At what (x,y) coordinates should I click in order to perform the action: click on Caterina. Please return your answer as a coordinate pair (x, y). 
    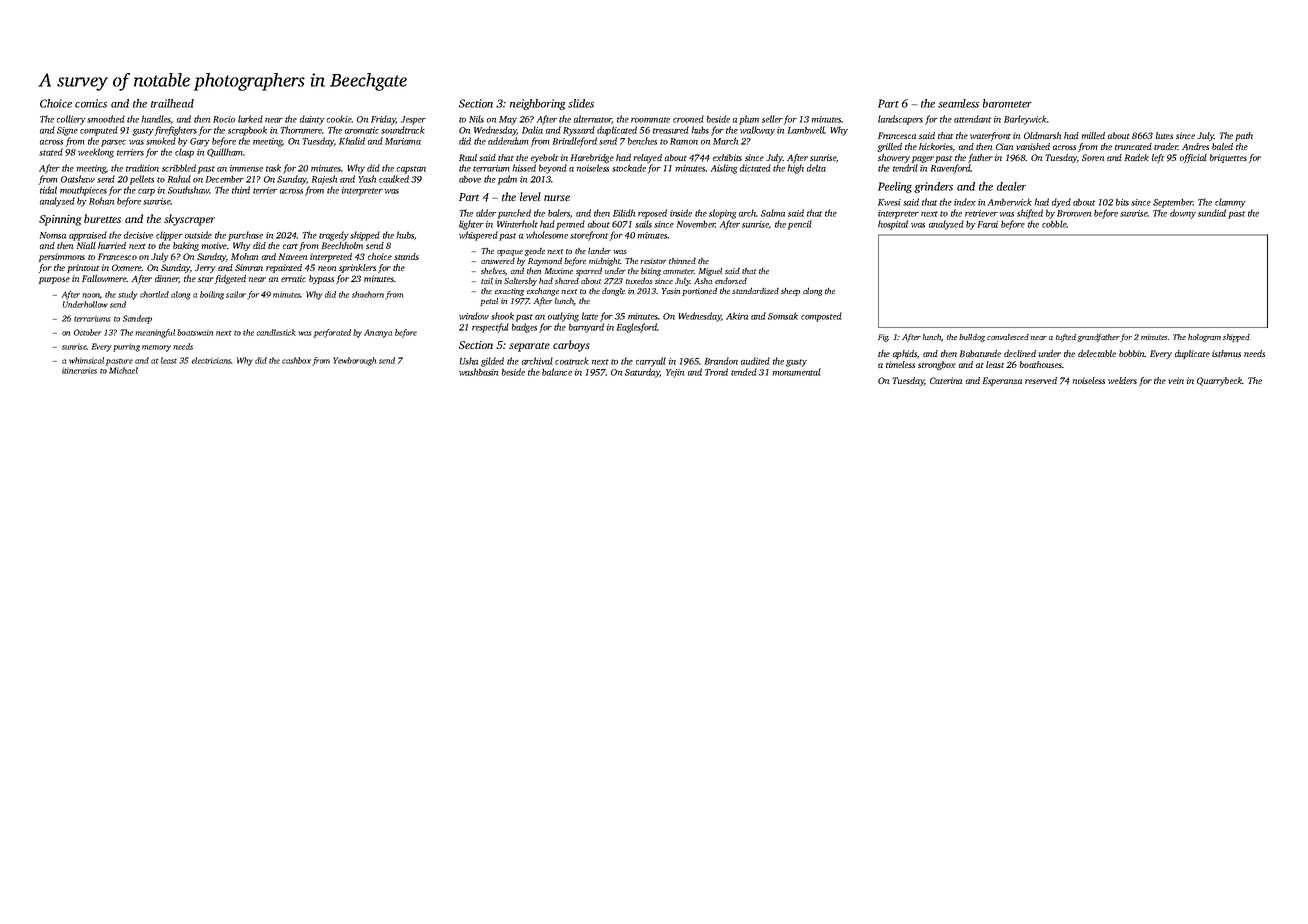
    Looking at the image, I should click on (946, 380).
